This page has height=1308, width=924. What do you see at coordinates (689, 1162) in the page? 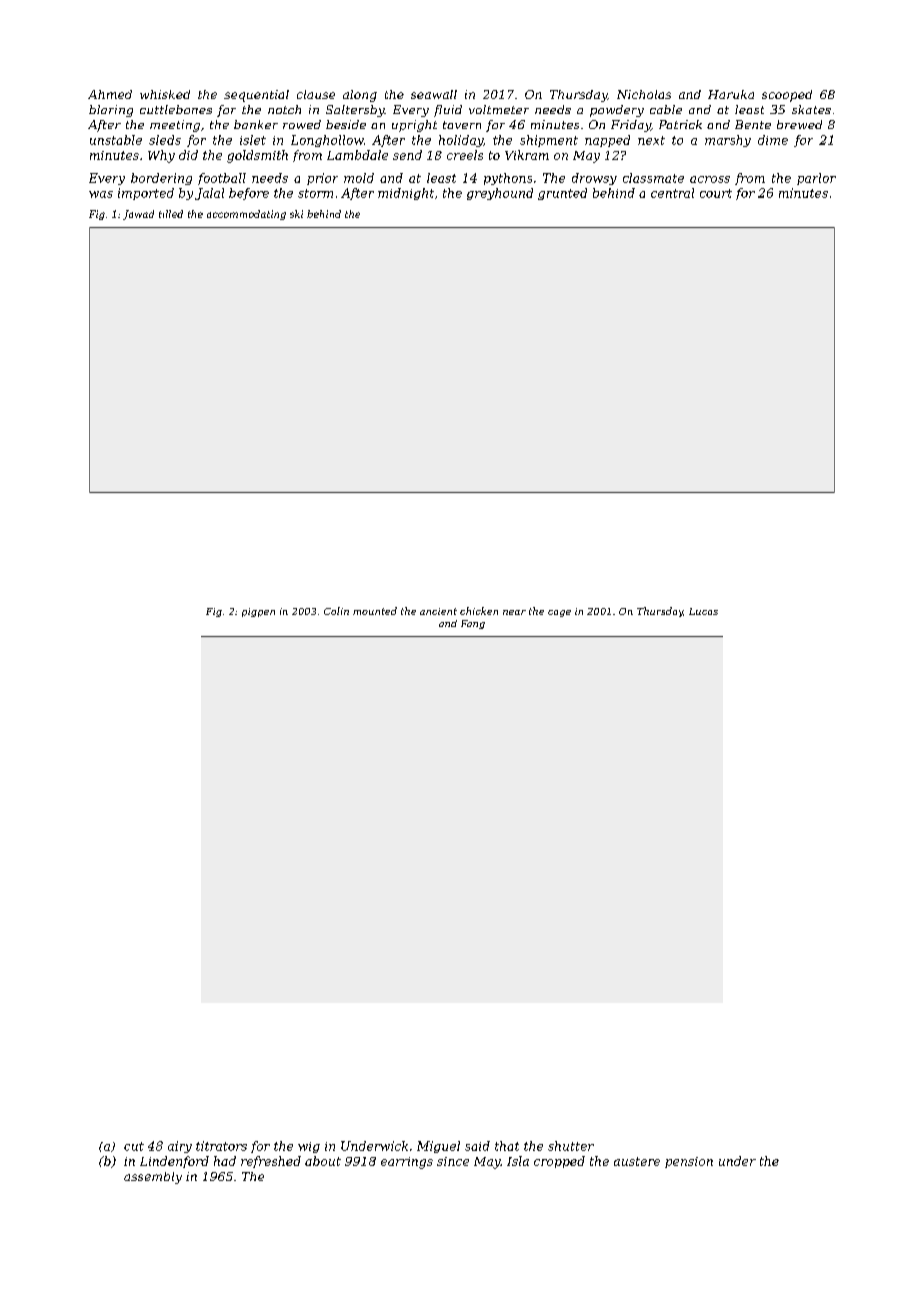
I see `pension` at bounding box center [689, 1162].
